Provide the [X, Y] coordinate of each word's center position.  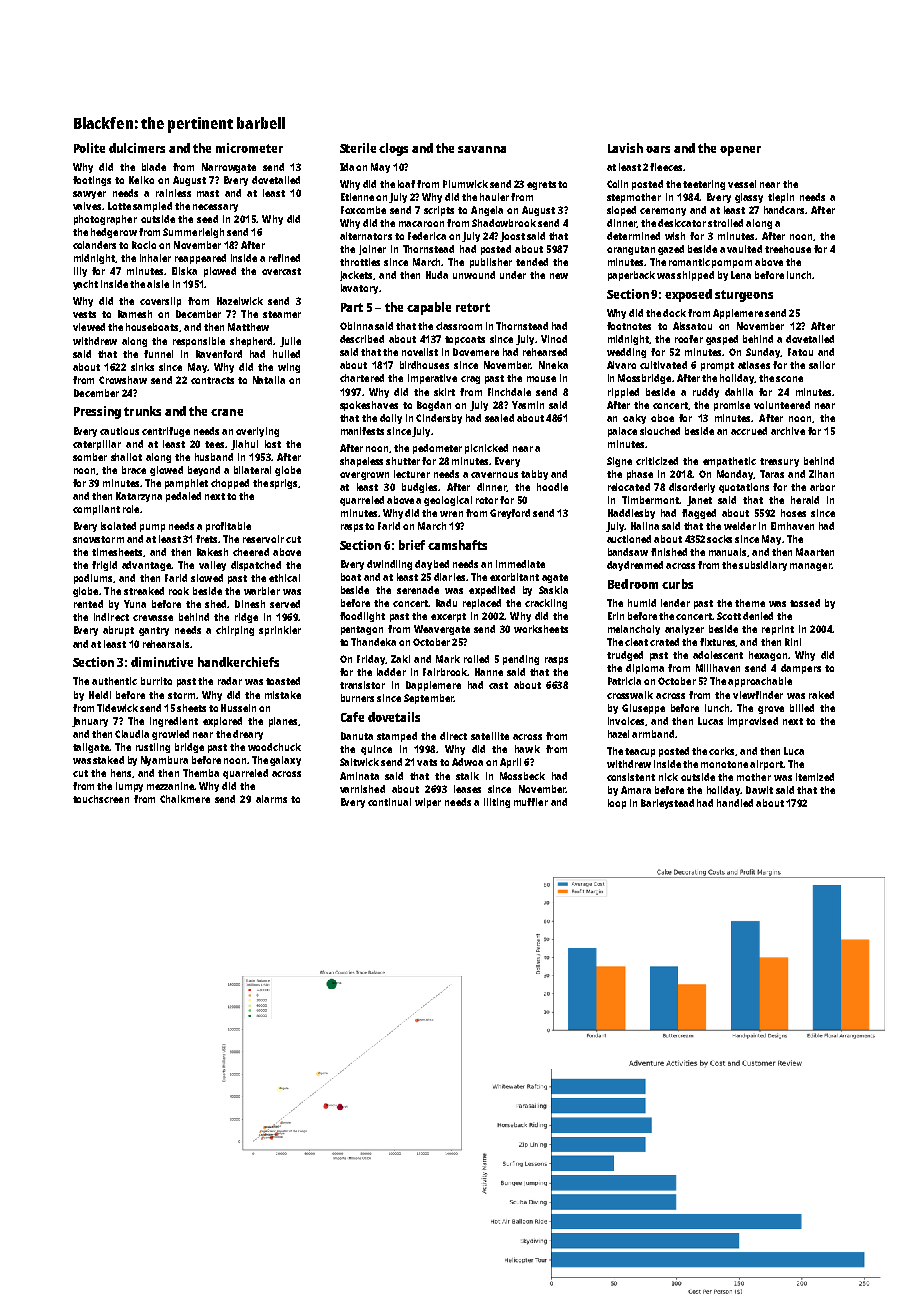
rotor [487, 500]
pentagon [362, 630]
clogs [393, 149]
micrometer [249, 148]
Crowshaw [123, 380]
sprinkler [280, 631]
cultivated [663, 365]
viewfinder [758, 695]
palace [622, 432]
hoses [793, 513]
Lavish [625, 148]
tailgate [91, 748]
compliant [96, 510]
